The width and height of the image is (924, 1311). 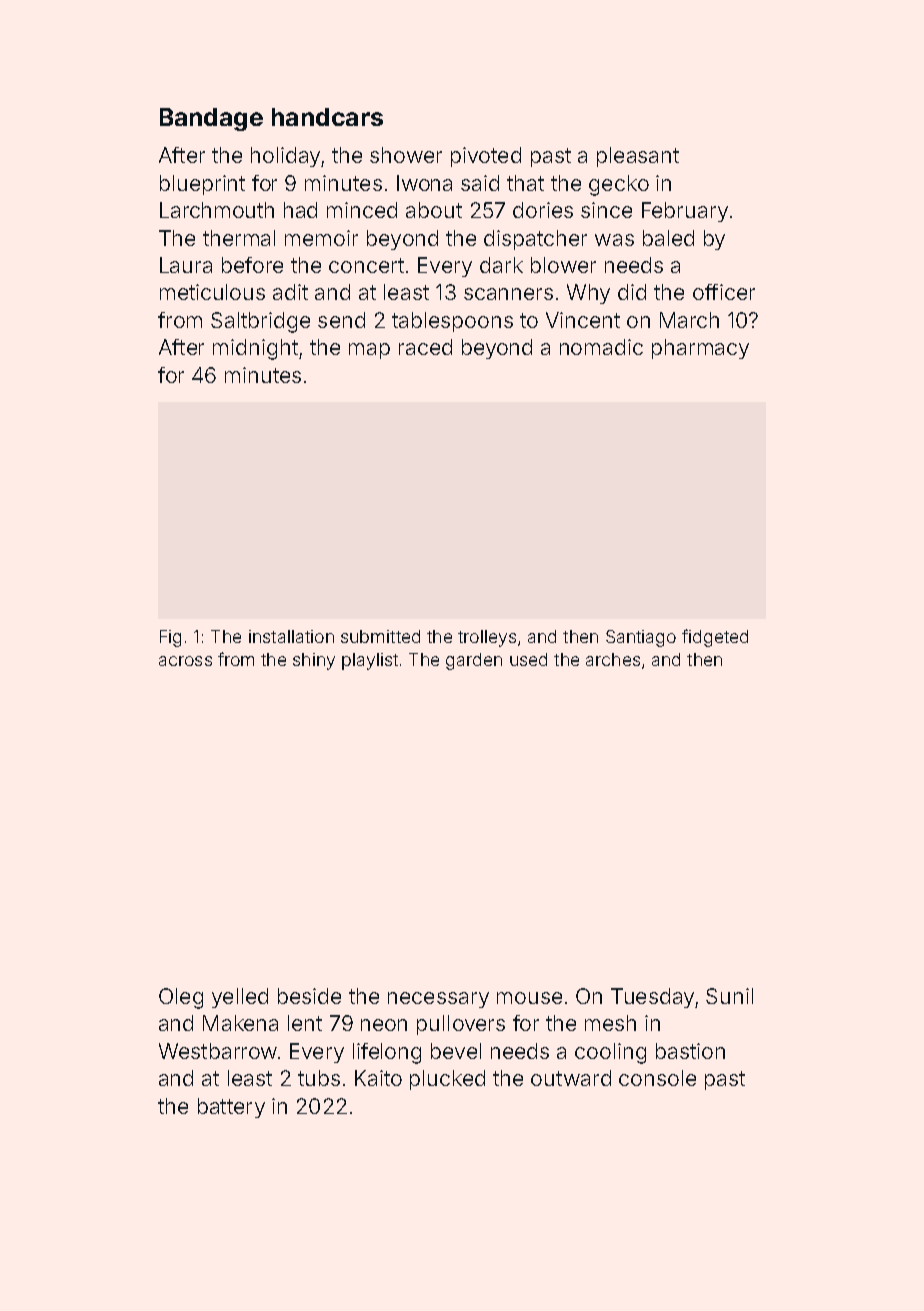 I want to click on nomadic, so click(x=601, y=347).
